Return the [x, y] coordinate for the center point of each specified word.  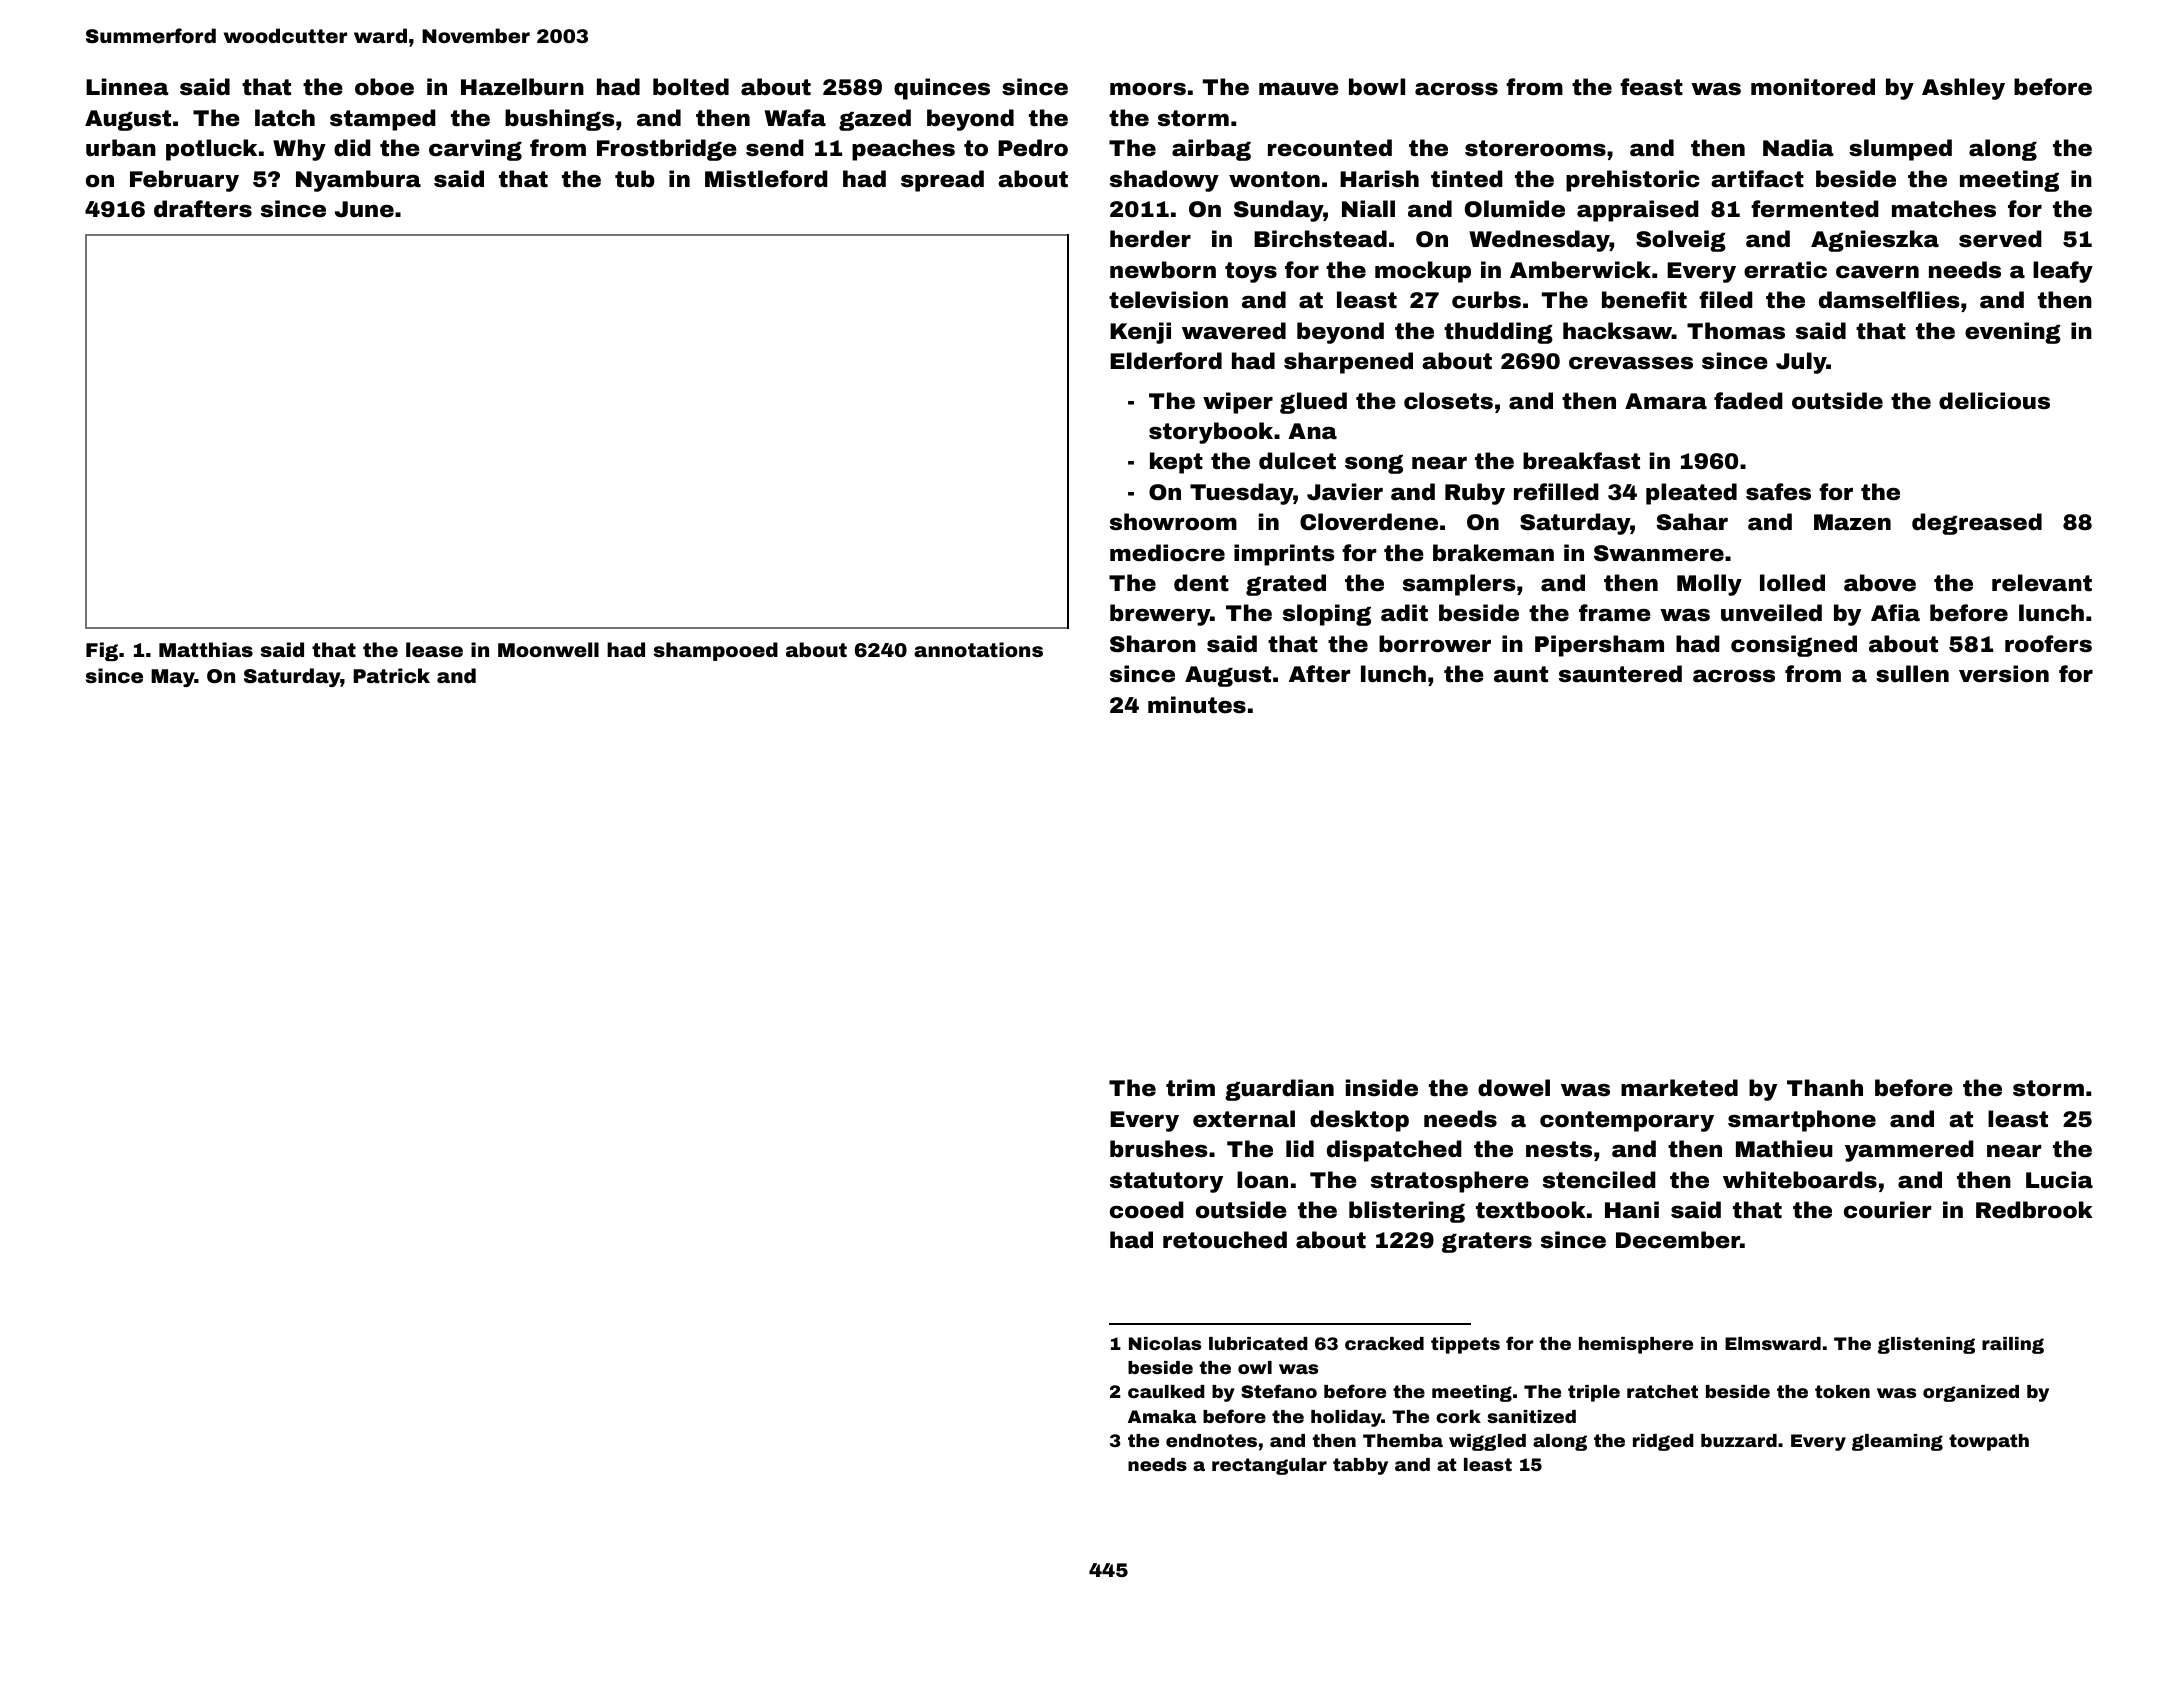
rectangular [1269, 1466]
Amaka [1162, 1416]
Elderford [1166, 361]
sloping [1327, 615]
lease [434, 649]
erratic [1785, 270]
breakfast [1581, 461]
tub [635, 179]
